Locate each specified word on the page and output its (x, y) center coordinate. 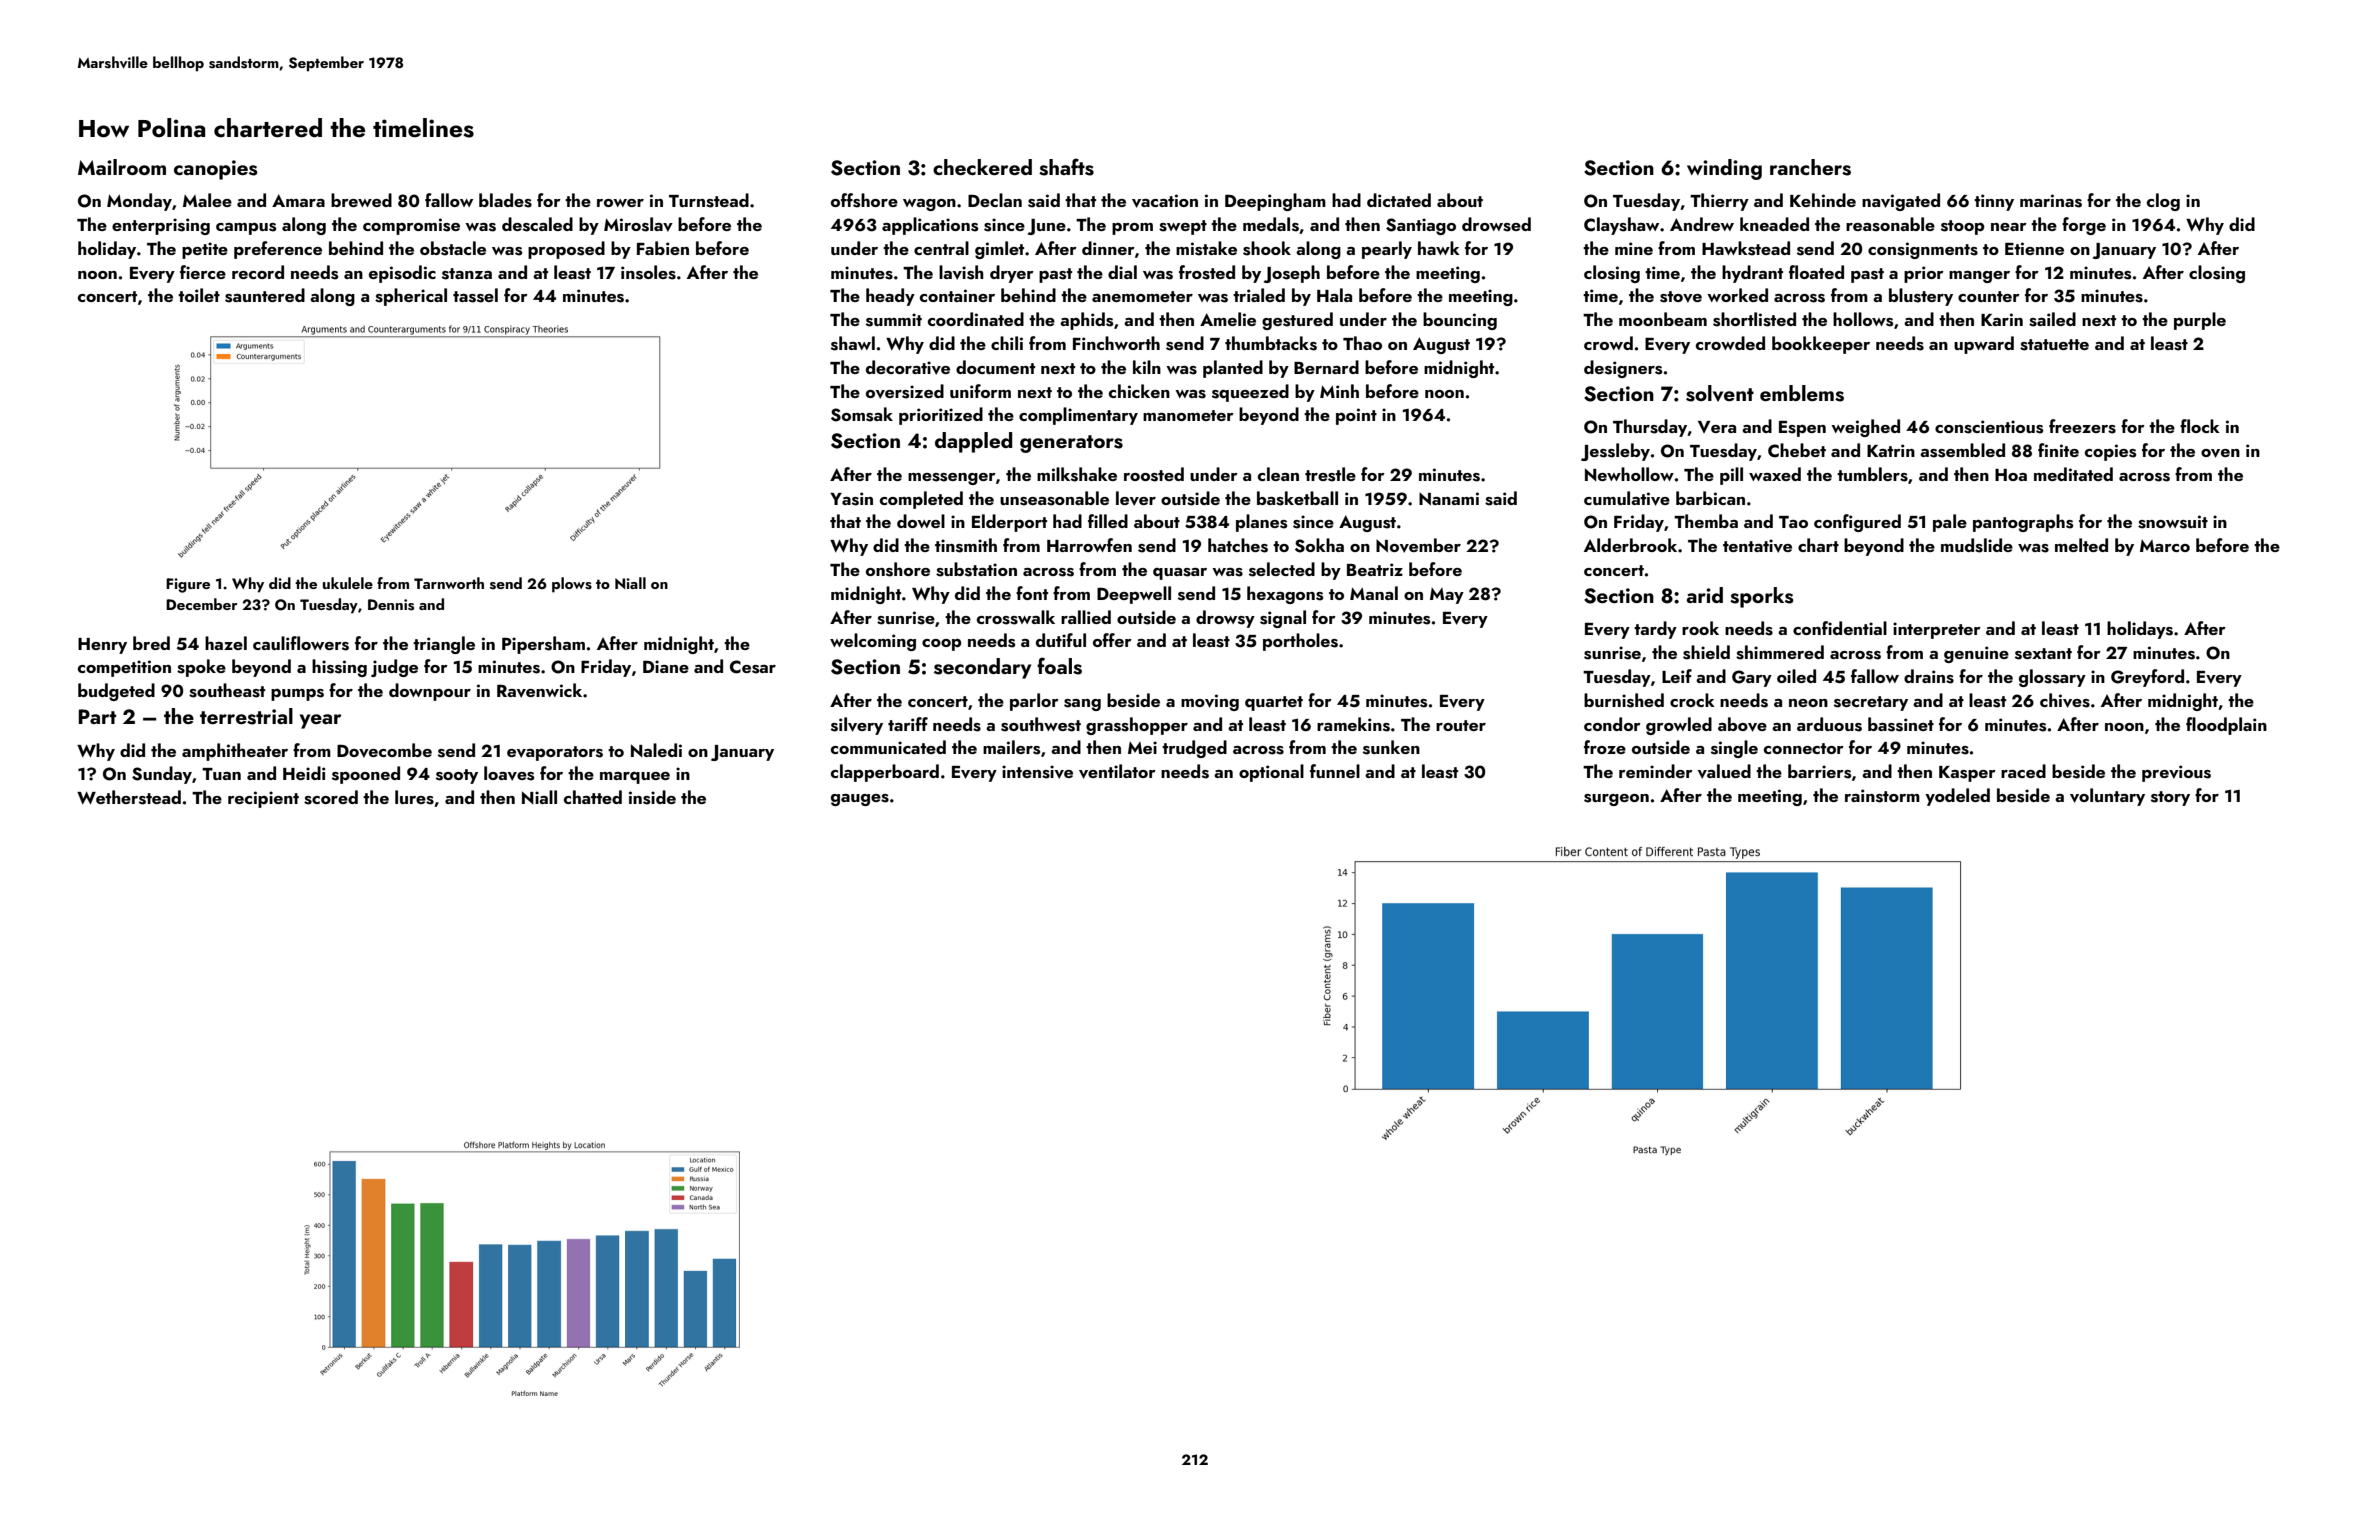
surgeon (1616, 800)
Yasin (851, 499)
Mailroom (122, 167)
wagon (929, 205)
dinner (1108, 248)
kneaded (1774, 224)
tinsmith (966, 545)
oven (2220, 453)
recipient (263, 799)
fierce (203, 272)
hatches (1238, 545)
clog (2163, 202)
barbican (1710, 498)
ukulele (348, 583)
